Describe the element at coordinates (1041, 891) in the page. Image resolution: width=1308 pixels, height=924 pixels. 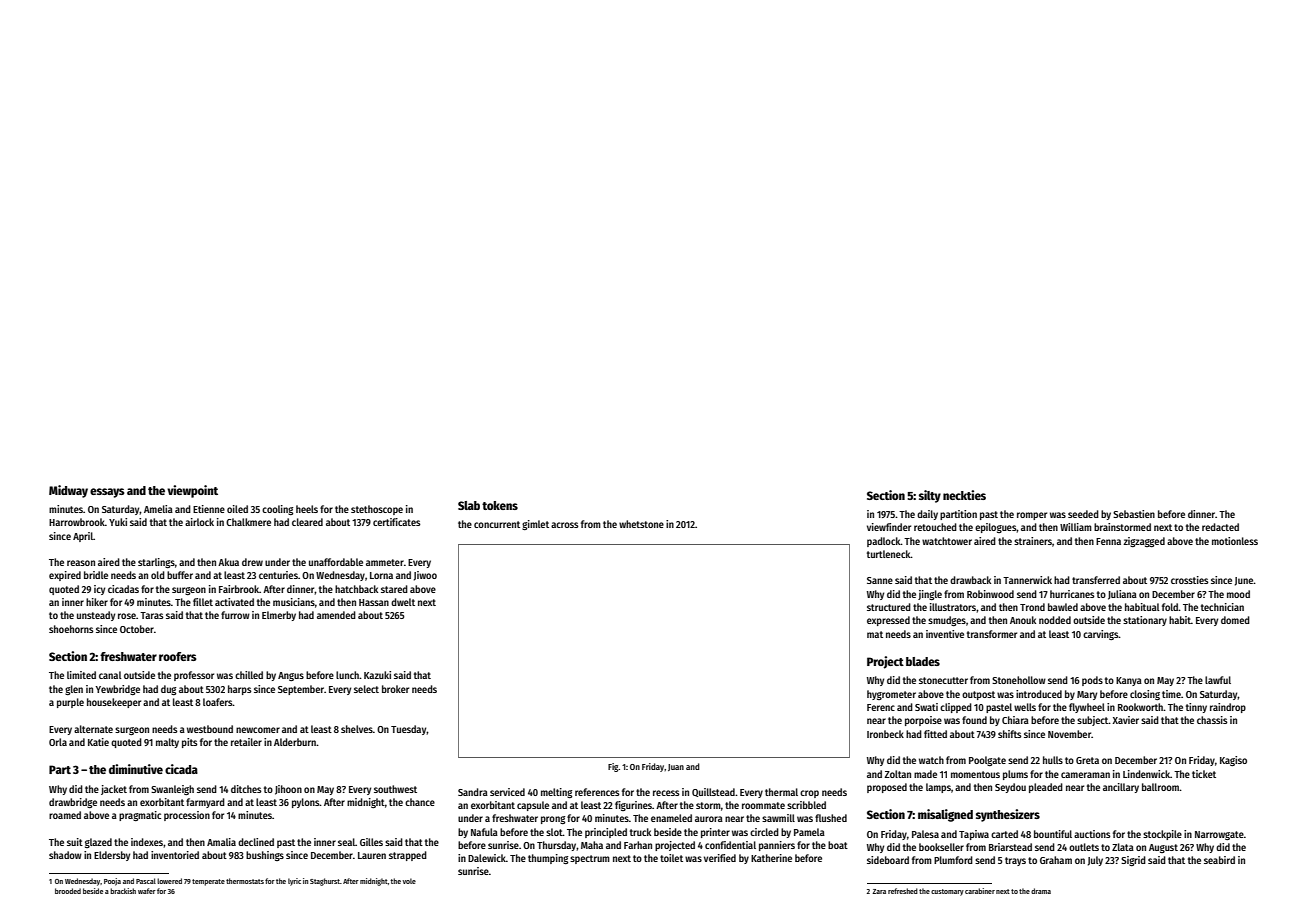
I see `drama` at that location.
